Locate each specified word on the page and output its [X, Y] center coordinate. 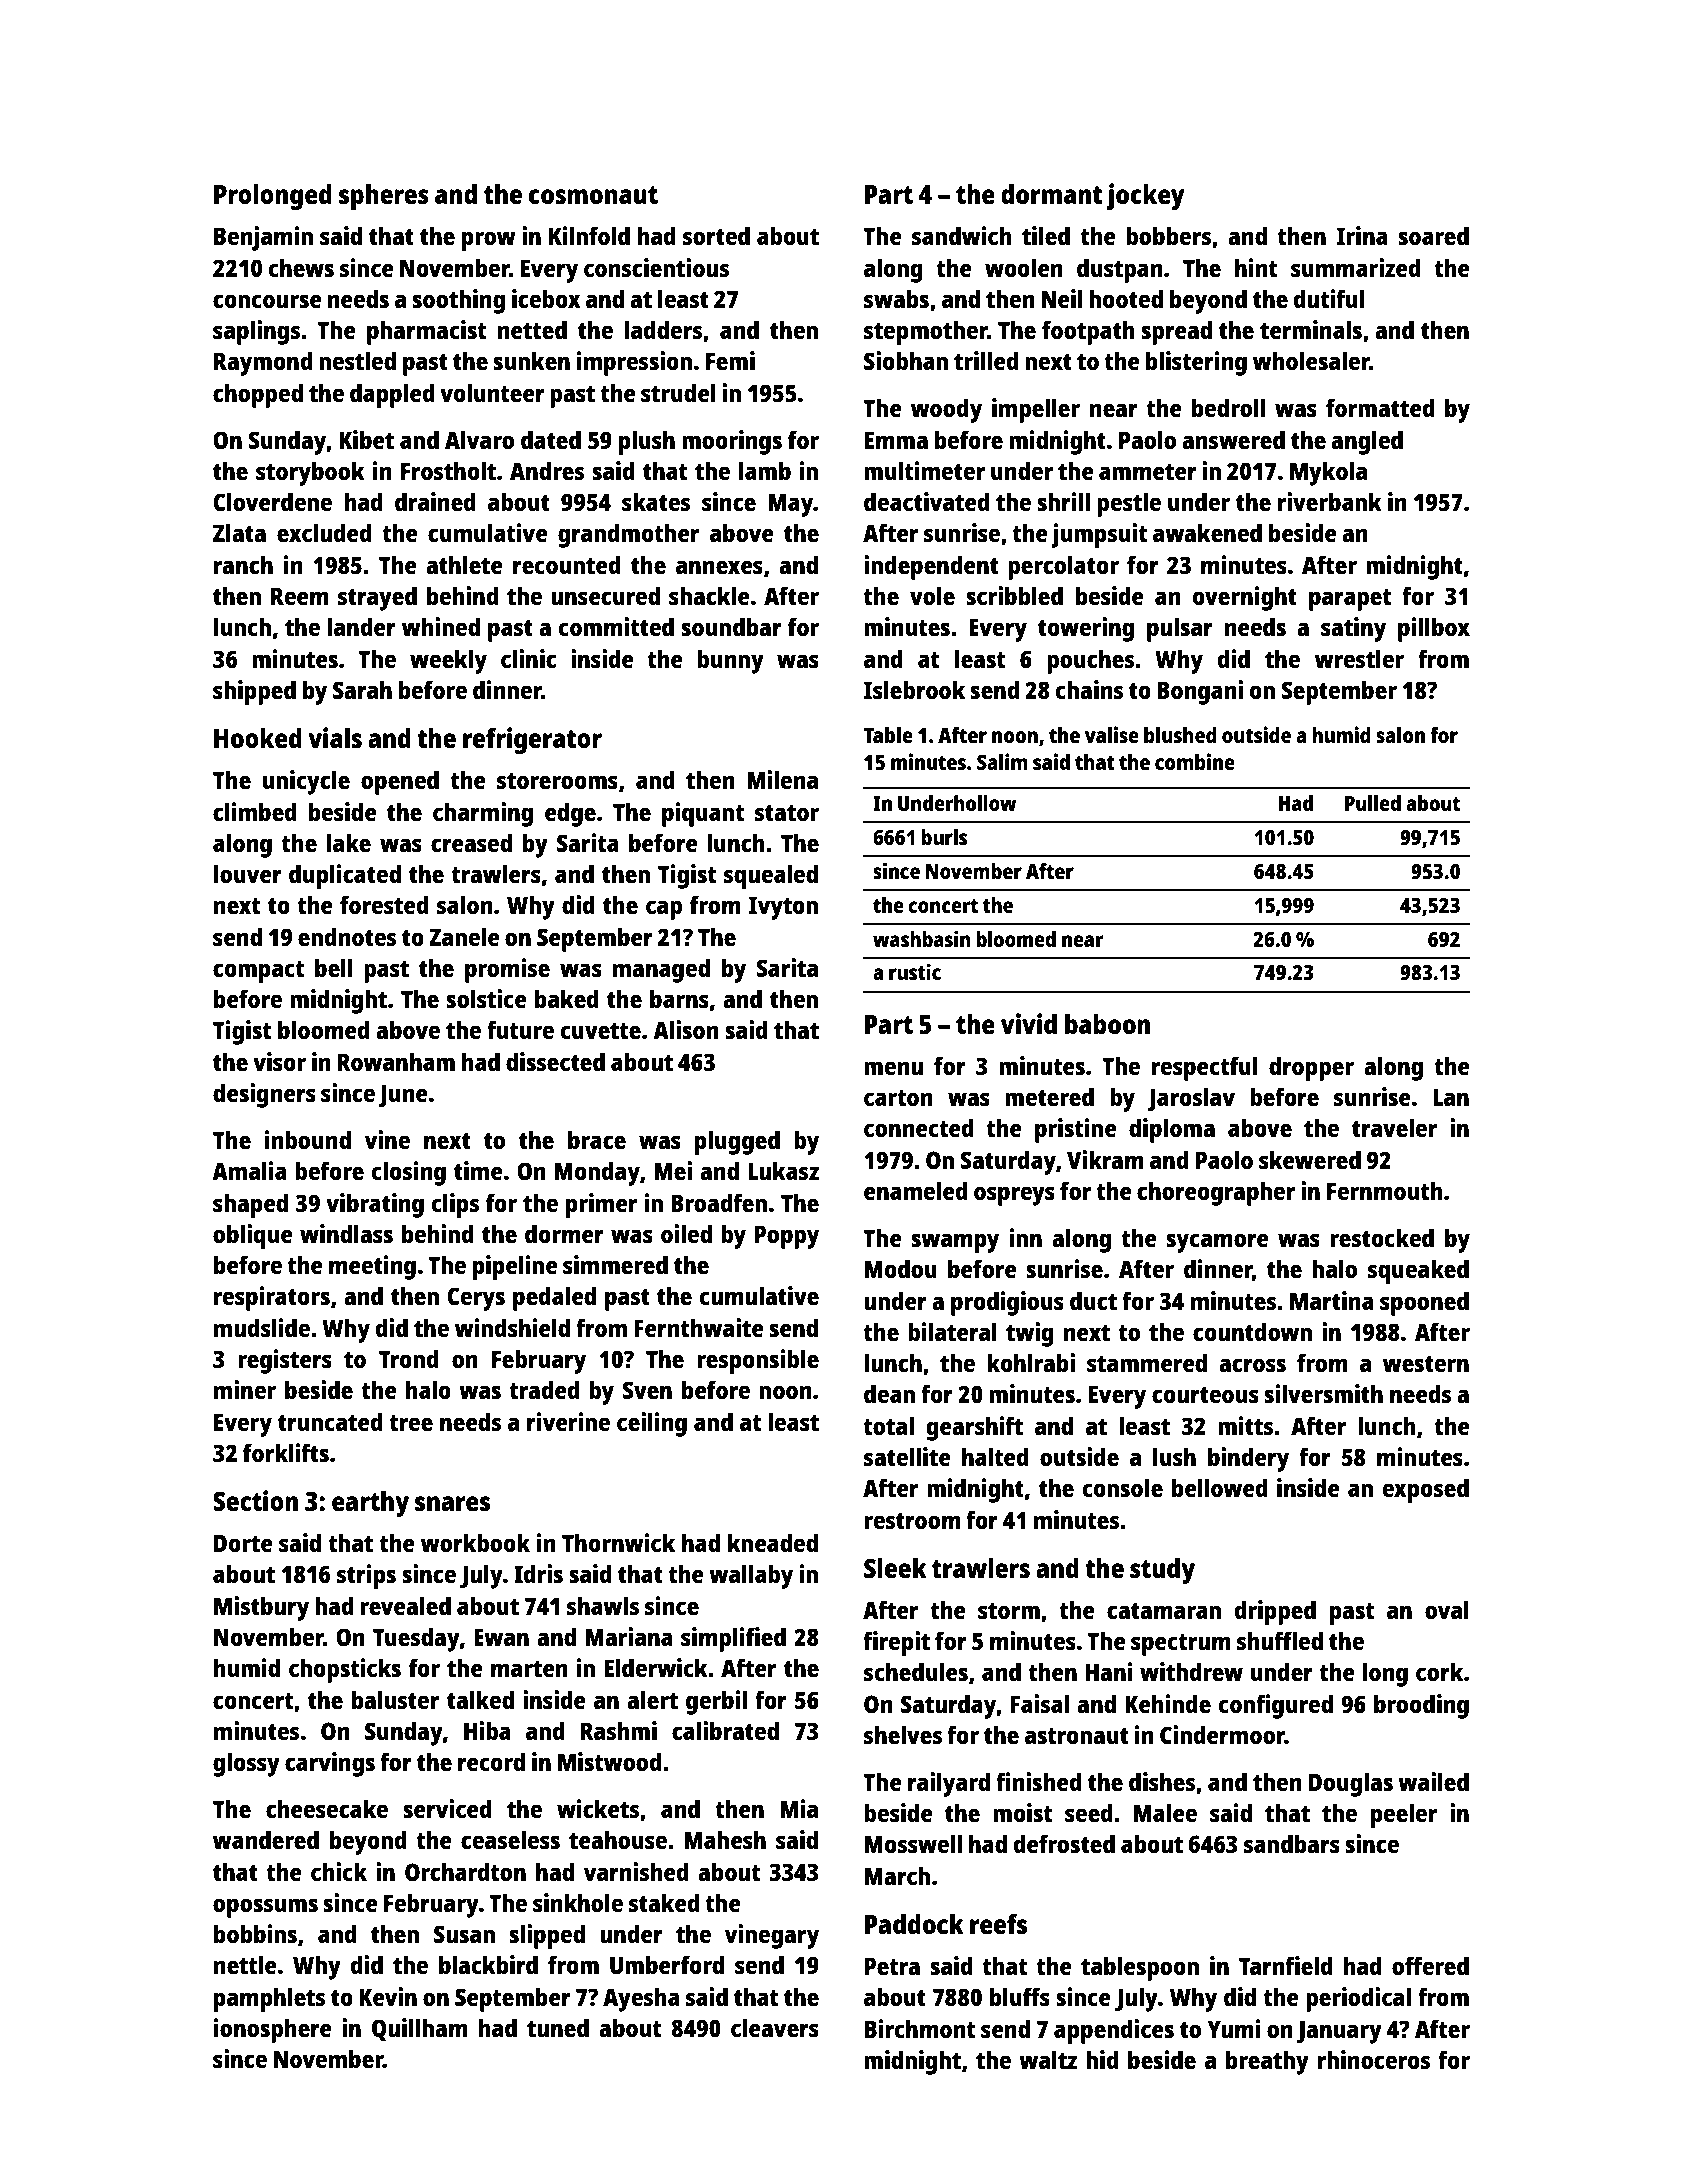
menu [893, 1068]
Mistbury [261, 1608]
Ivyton [783, 908]
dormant [1051, 193]
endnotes [347, 936]
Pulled [1373, 803]
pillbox [1434, 629]
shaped [250, 1205]
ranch [243, 564]
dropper [1311, 1068]
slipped [547, 1936]
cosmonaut [593, 195]
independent [931, 567]
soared [1433, 235]
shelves [903, 1734]
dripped [1275, 1612]
